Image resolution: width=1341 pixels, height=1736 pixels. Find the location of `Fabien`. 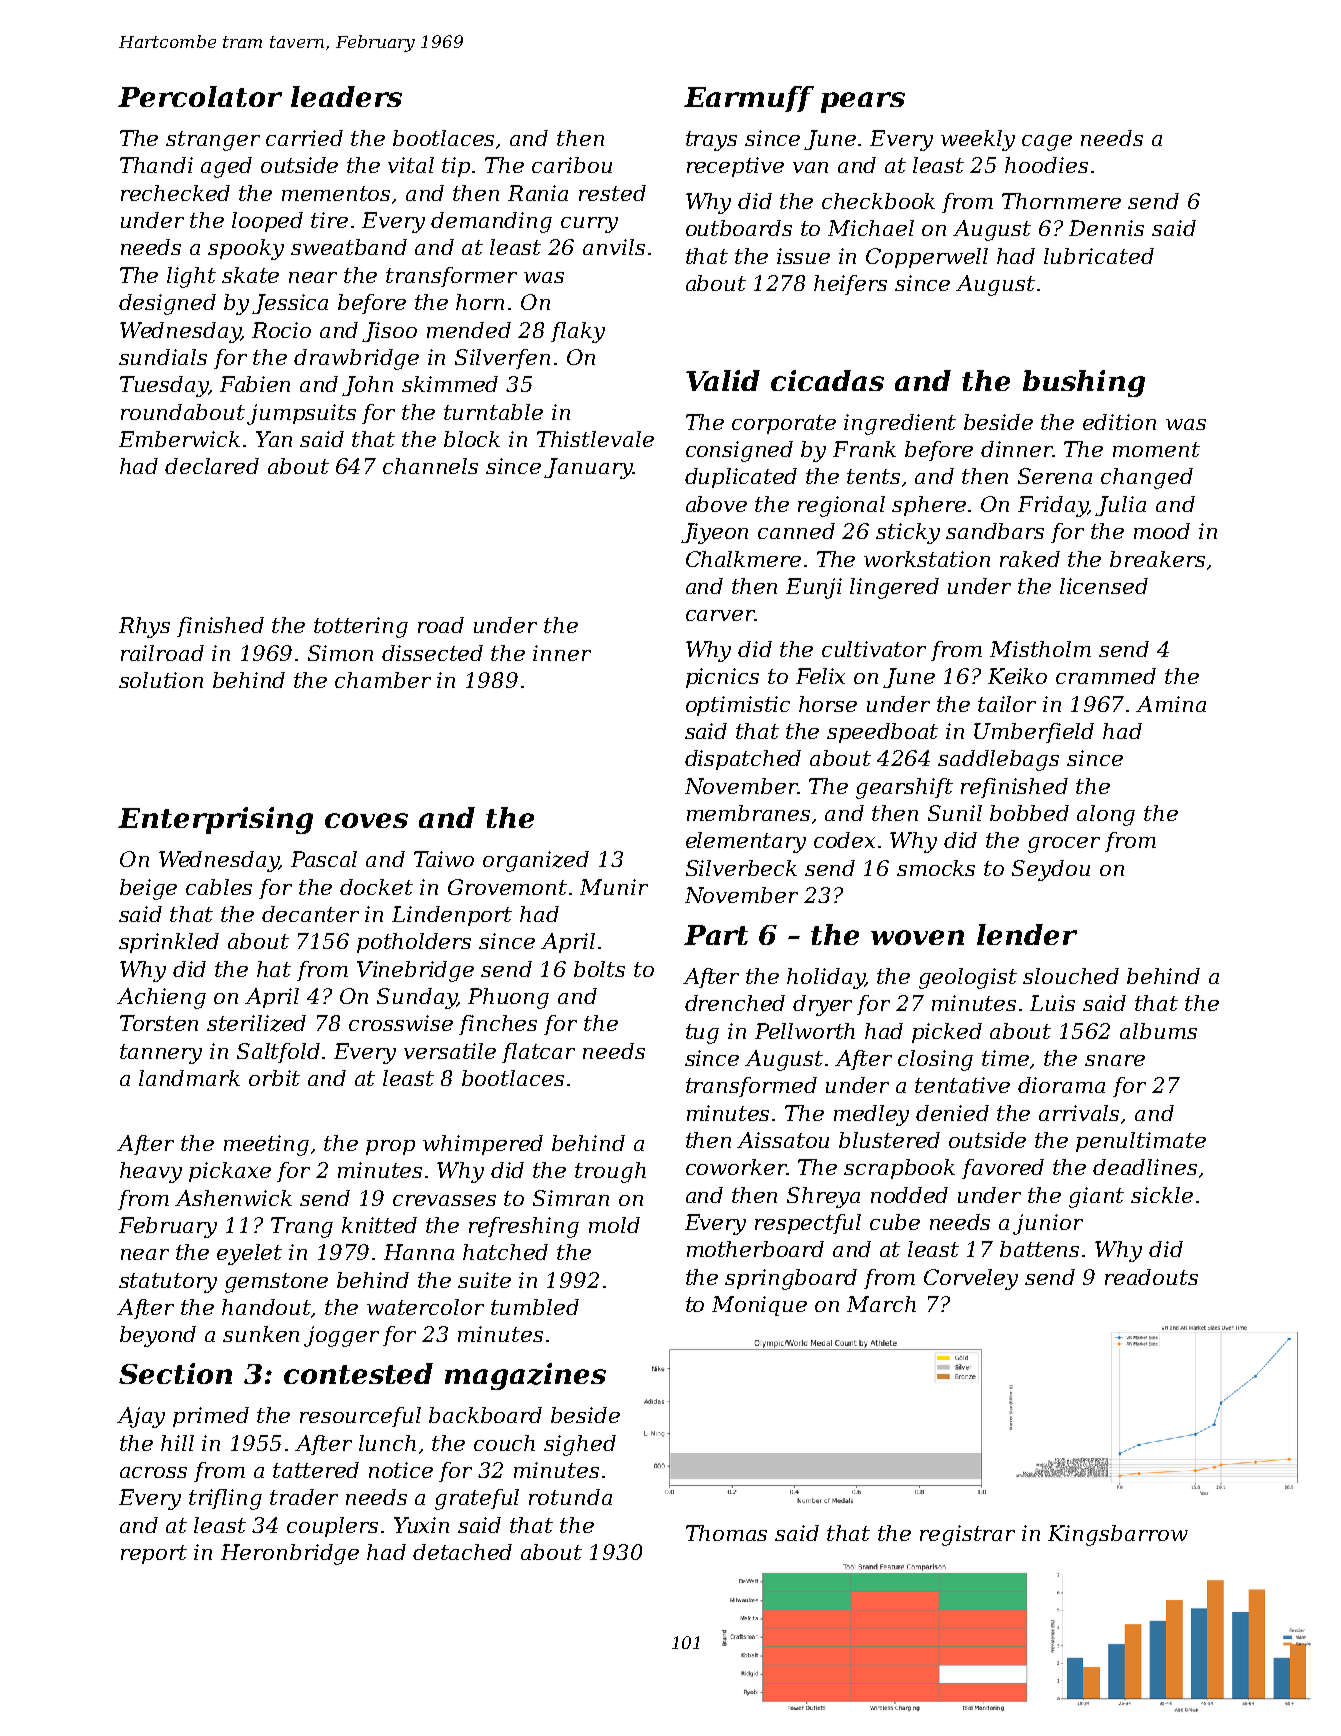

Fabien is located at coordinates (255, 384).
